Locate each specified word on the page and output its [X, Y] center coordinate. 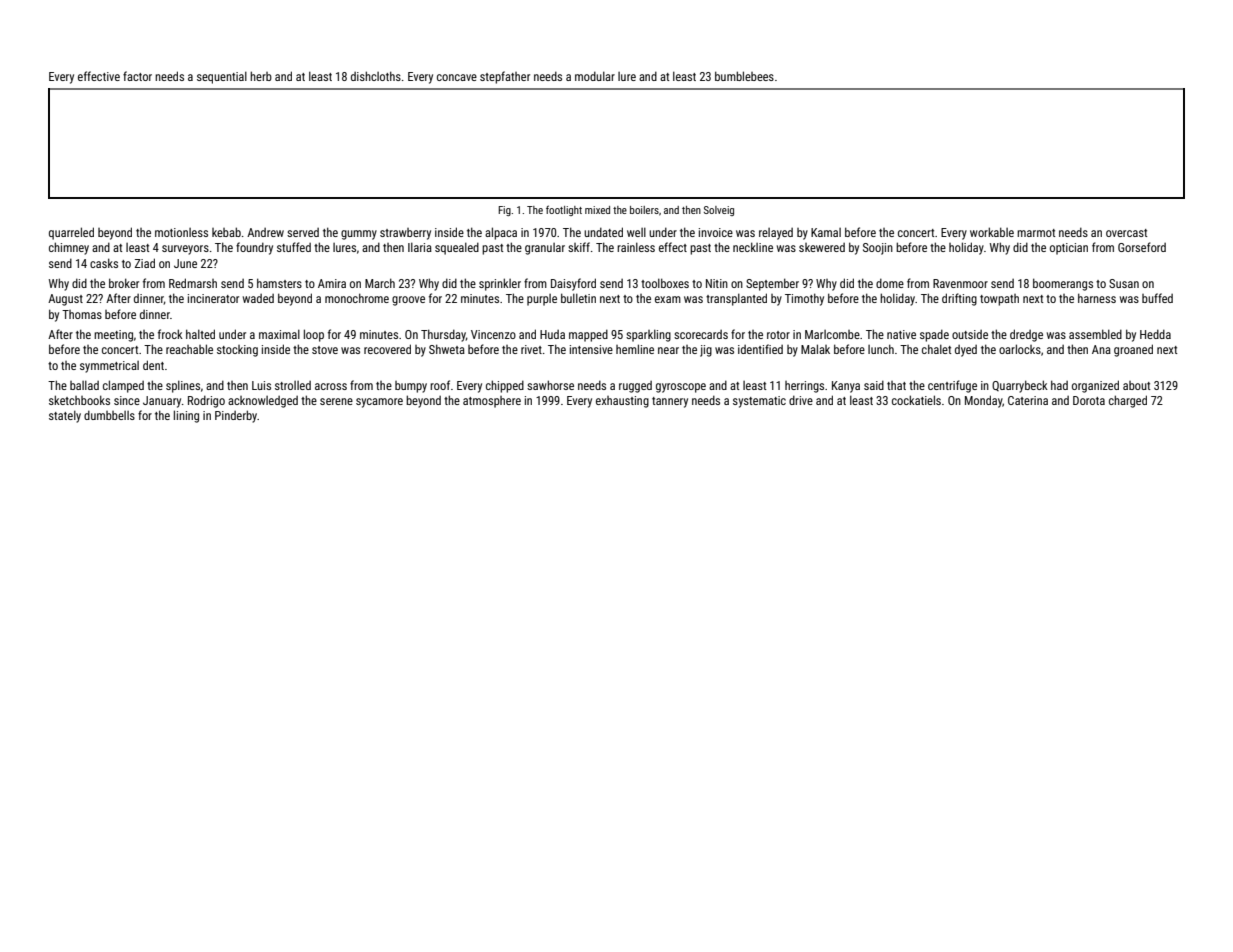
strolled [293, 385]
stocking [237, 351]
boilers [644, 210]
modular [595, 76]
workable [992, 232]
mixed [597, 210]
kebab [226, 232]
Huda [552, 334]
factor [137, 76]
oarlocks [1020, 349]
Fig [504, 211]
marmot [1036, 233]
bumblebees [744, 76]
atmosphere [492, 402]
